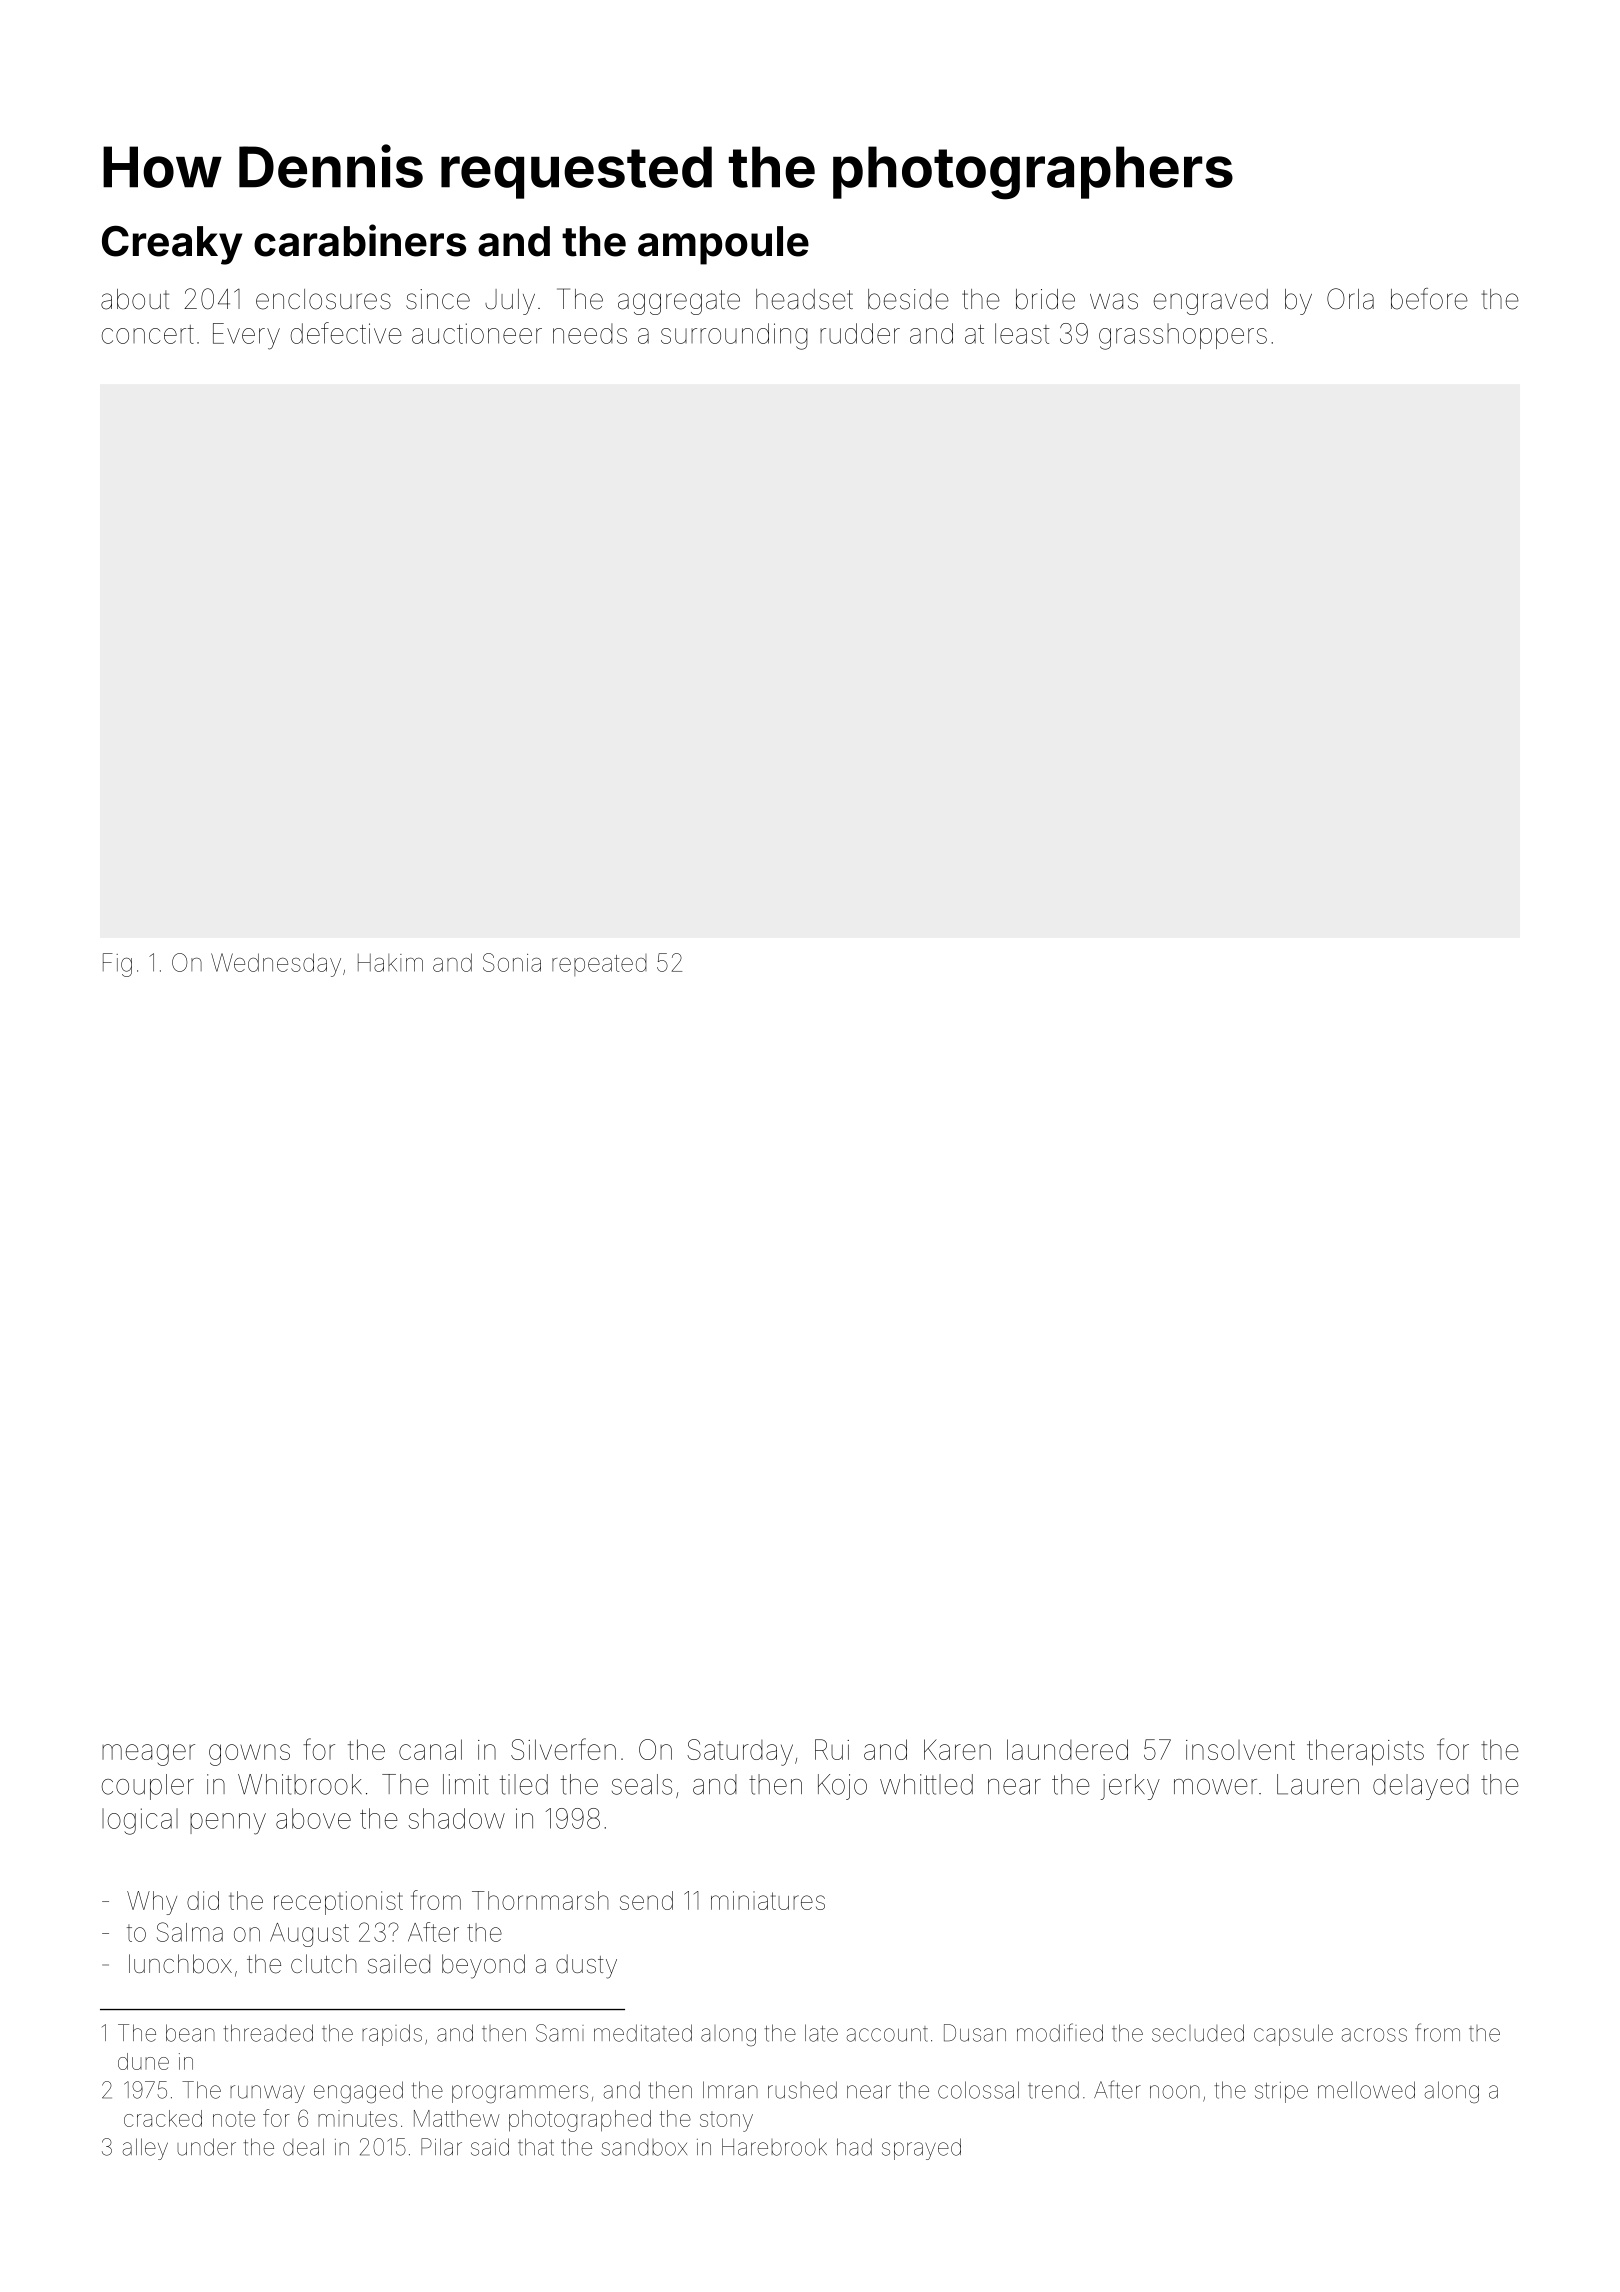 The image size is (1620, 2292). I want to click on send, so click(646, 1900).
